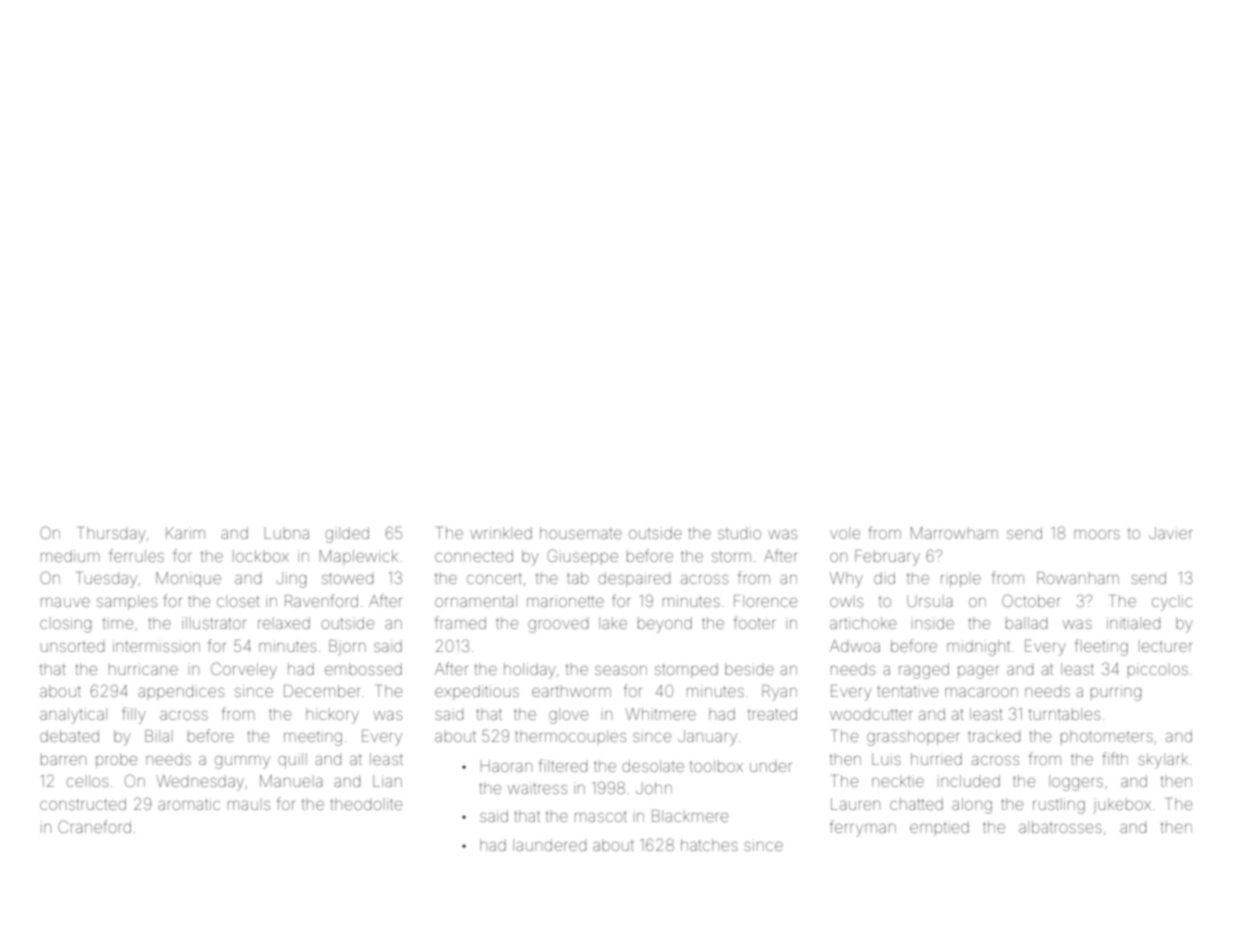 Image resolution: width=1233 pixels, height=952 pixels. I want to click on wrinkled, so click(501, 533).
